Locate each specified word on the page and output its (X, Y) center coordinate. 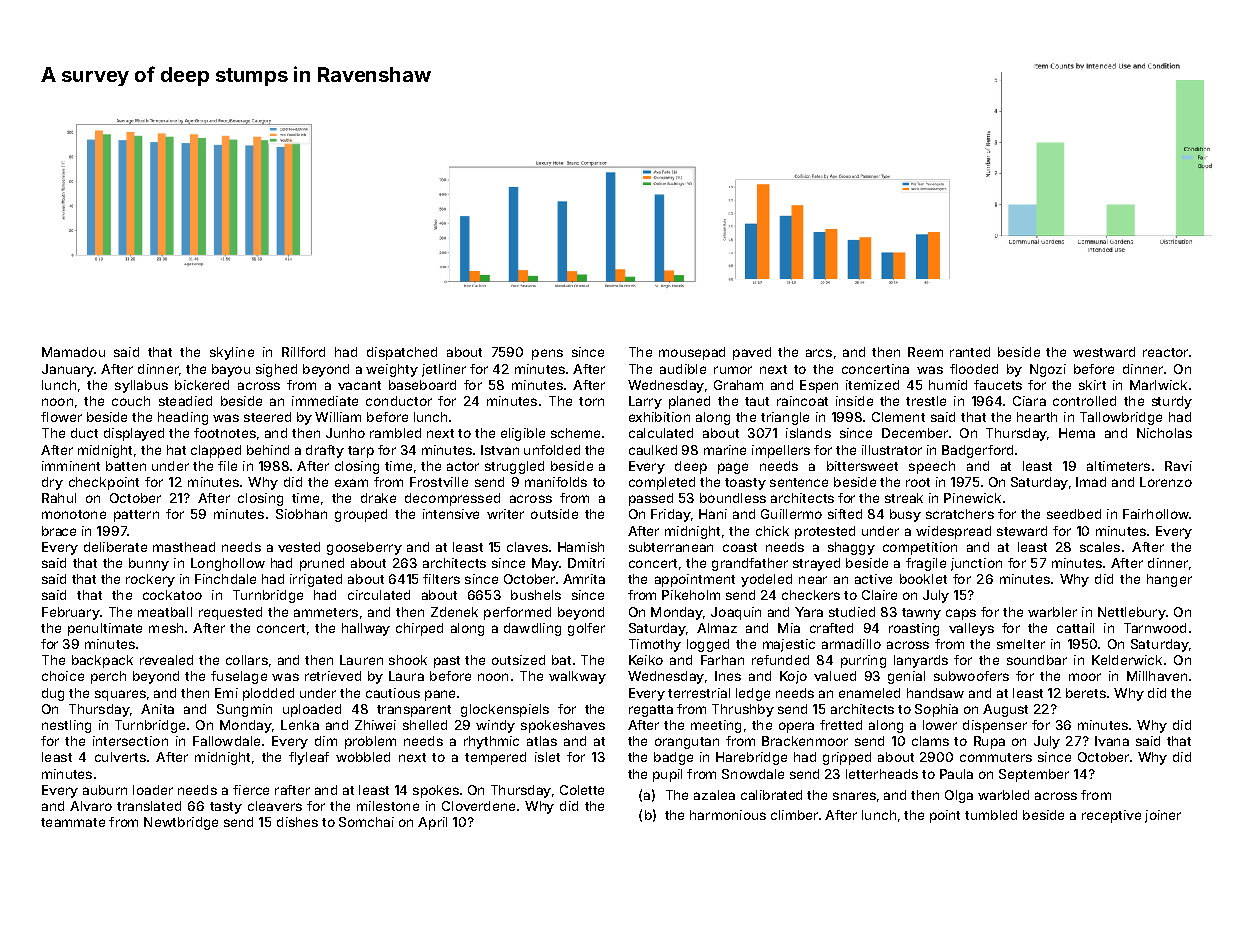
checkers (811, 595)
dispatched (402, 353)
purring (863, 661)
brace (59, 531)
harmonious (728, 815)
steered (267, 417)
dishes (297, 822)
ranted (970, 352)
